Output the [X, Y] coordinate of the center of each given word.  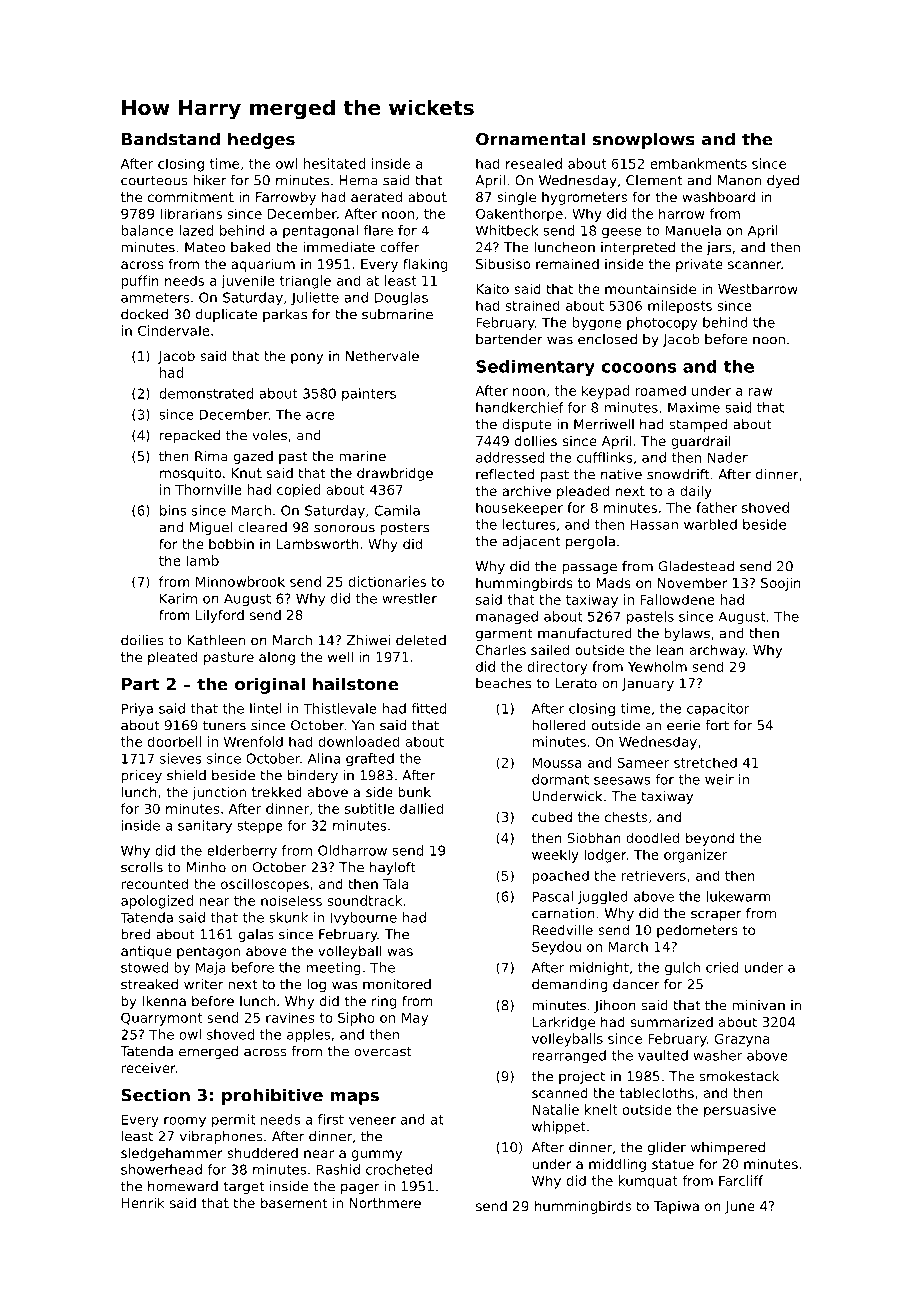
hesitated [334, 163]
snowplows [644, 140]
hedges [261, 140]
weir [719, 779]
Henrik [143, 1202]
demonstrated [206, 393]
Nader [728, 457]
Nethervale [382, 355]
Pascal [553, 896]
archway [718, 651]
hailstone [355, 684]
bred [135, 934]
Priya [137, 710]
